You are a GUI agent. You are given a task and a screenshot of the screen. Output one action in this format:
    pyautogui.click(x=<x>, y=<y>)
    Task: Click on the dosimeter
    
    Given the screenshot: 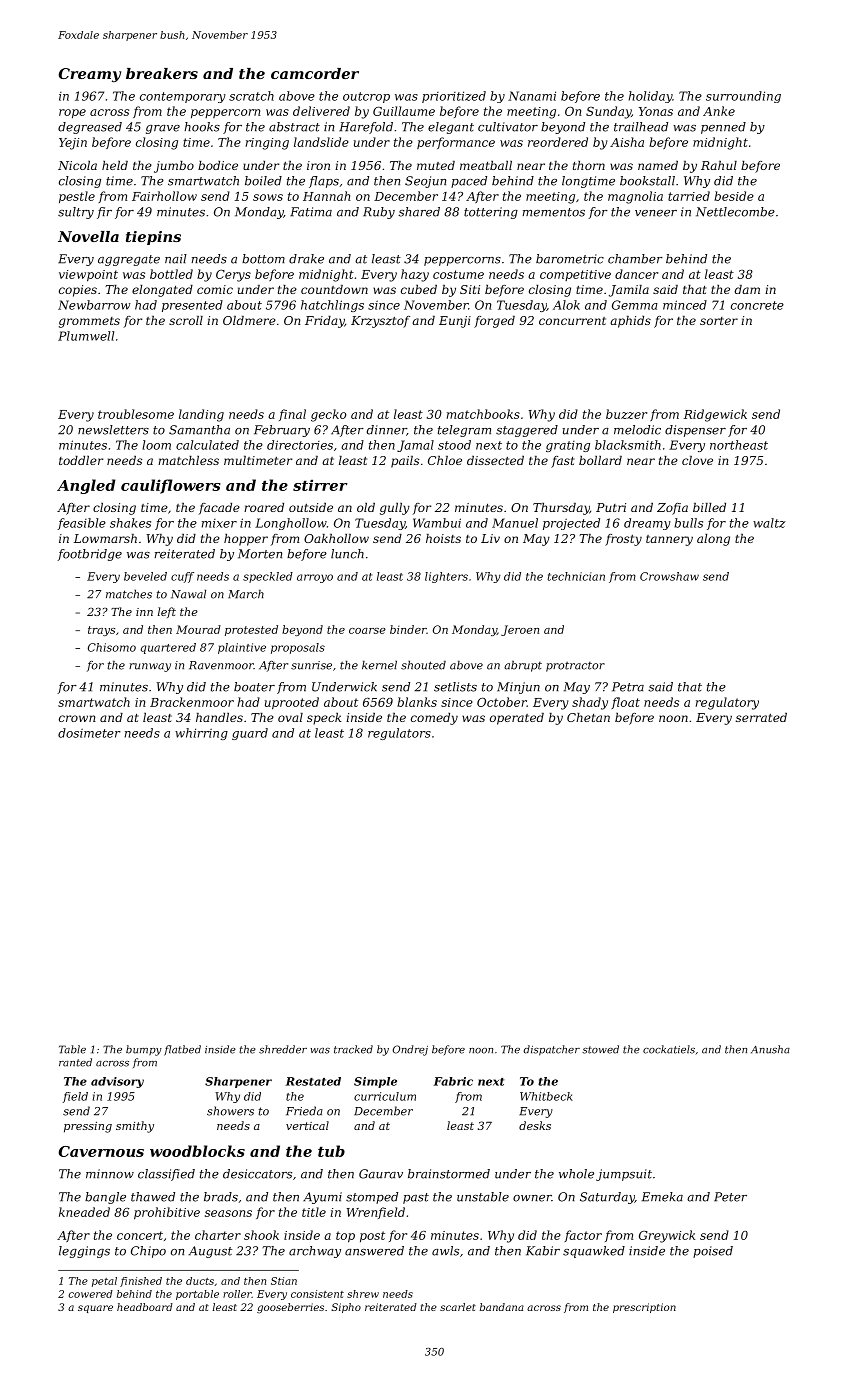 What is the action you would take?
    pyautogui.click(x=89, y=733)
